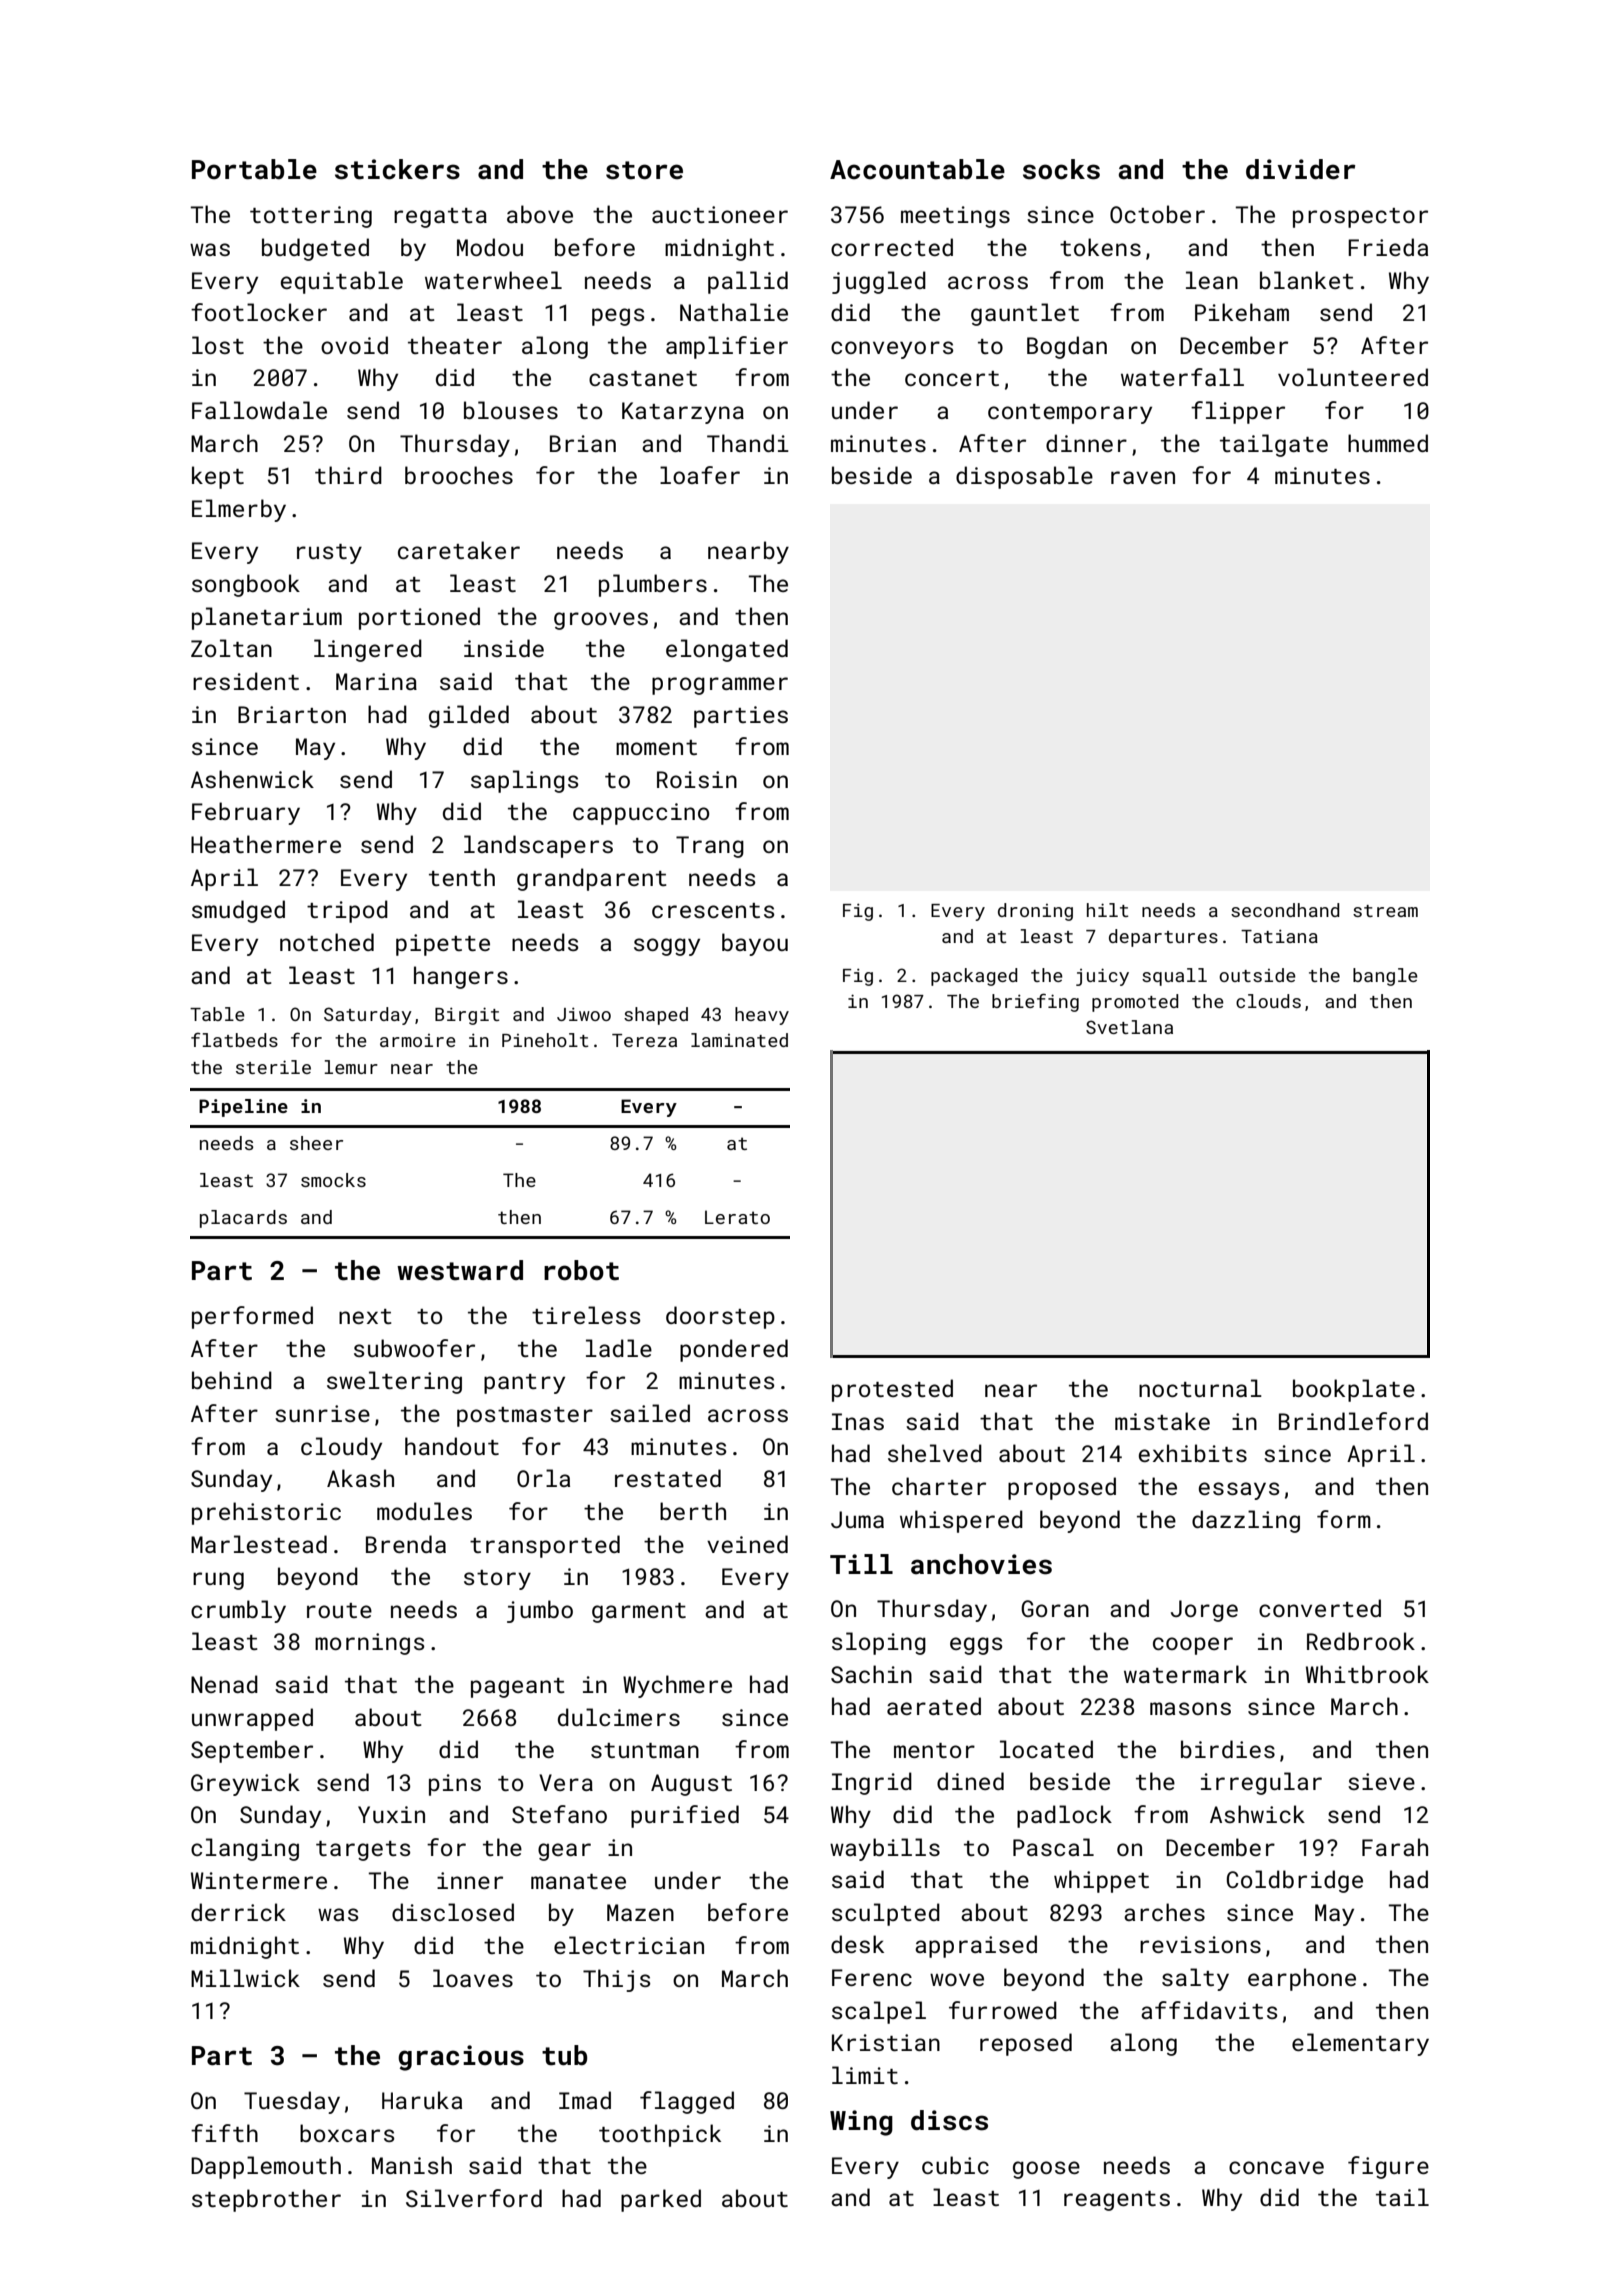 The height and width of the screenshot is (2292, 1620). Describe the element at coordinates (1053, 1847) in the screenshot. I see `Pascal` at that location.
